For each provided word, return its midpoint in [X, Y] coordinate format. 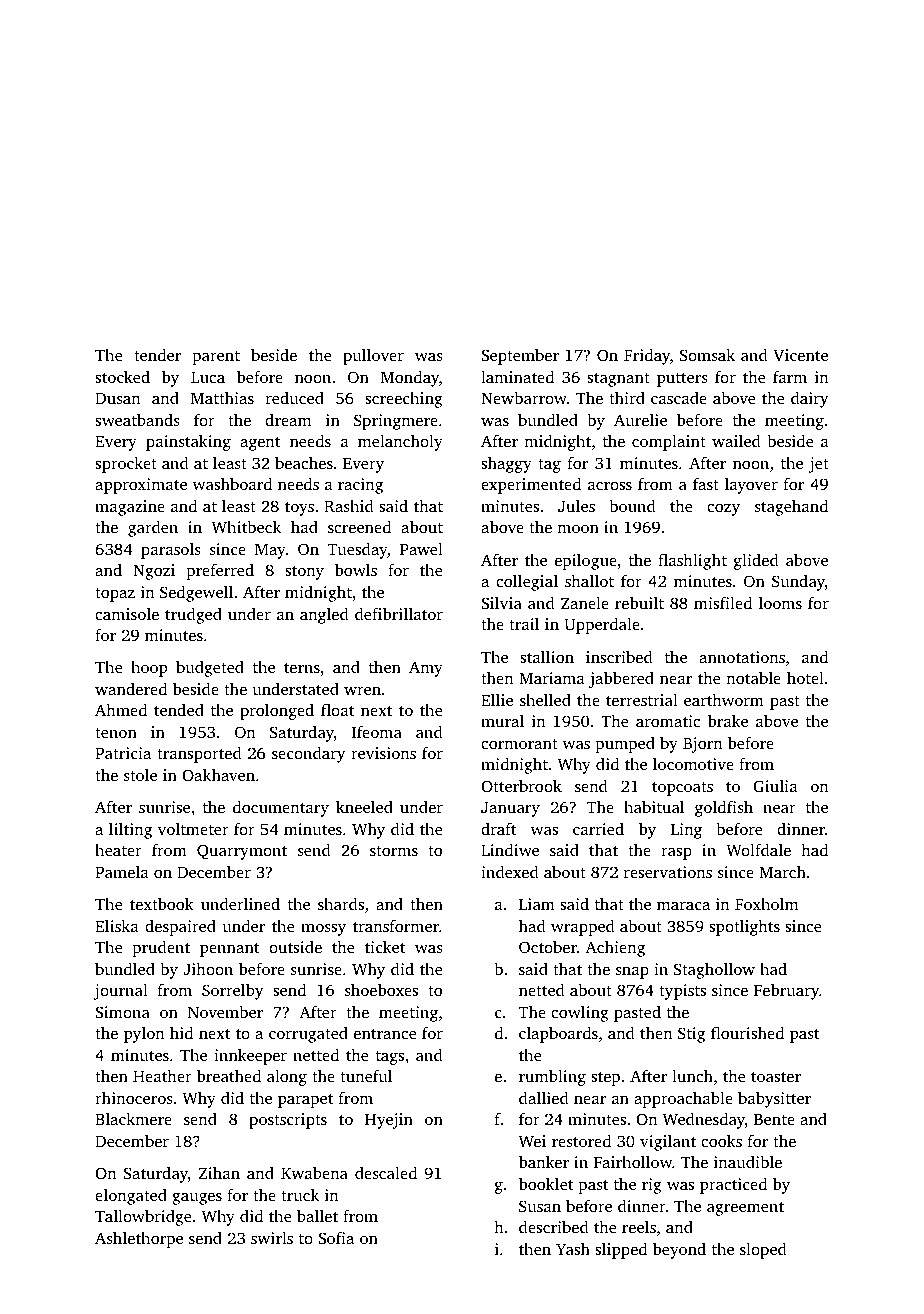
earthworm [724, 700]
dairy [810, 400]
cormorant [519, 744]
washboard [232, 483]
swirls [272, 1238]
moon [578, 529]
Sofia [336, 1238]
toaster [776, 1077]
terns [302, 668]
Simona [122, 1012]
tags [390, 1058]
